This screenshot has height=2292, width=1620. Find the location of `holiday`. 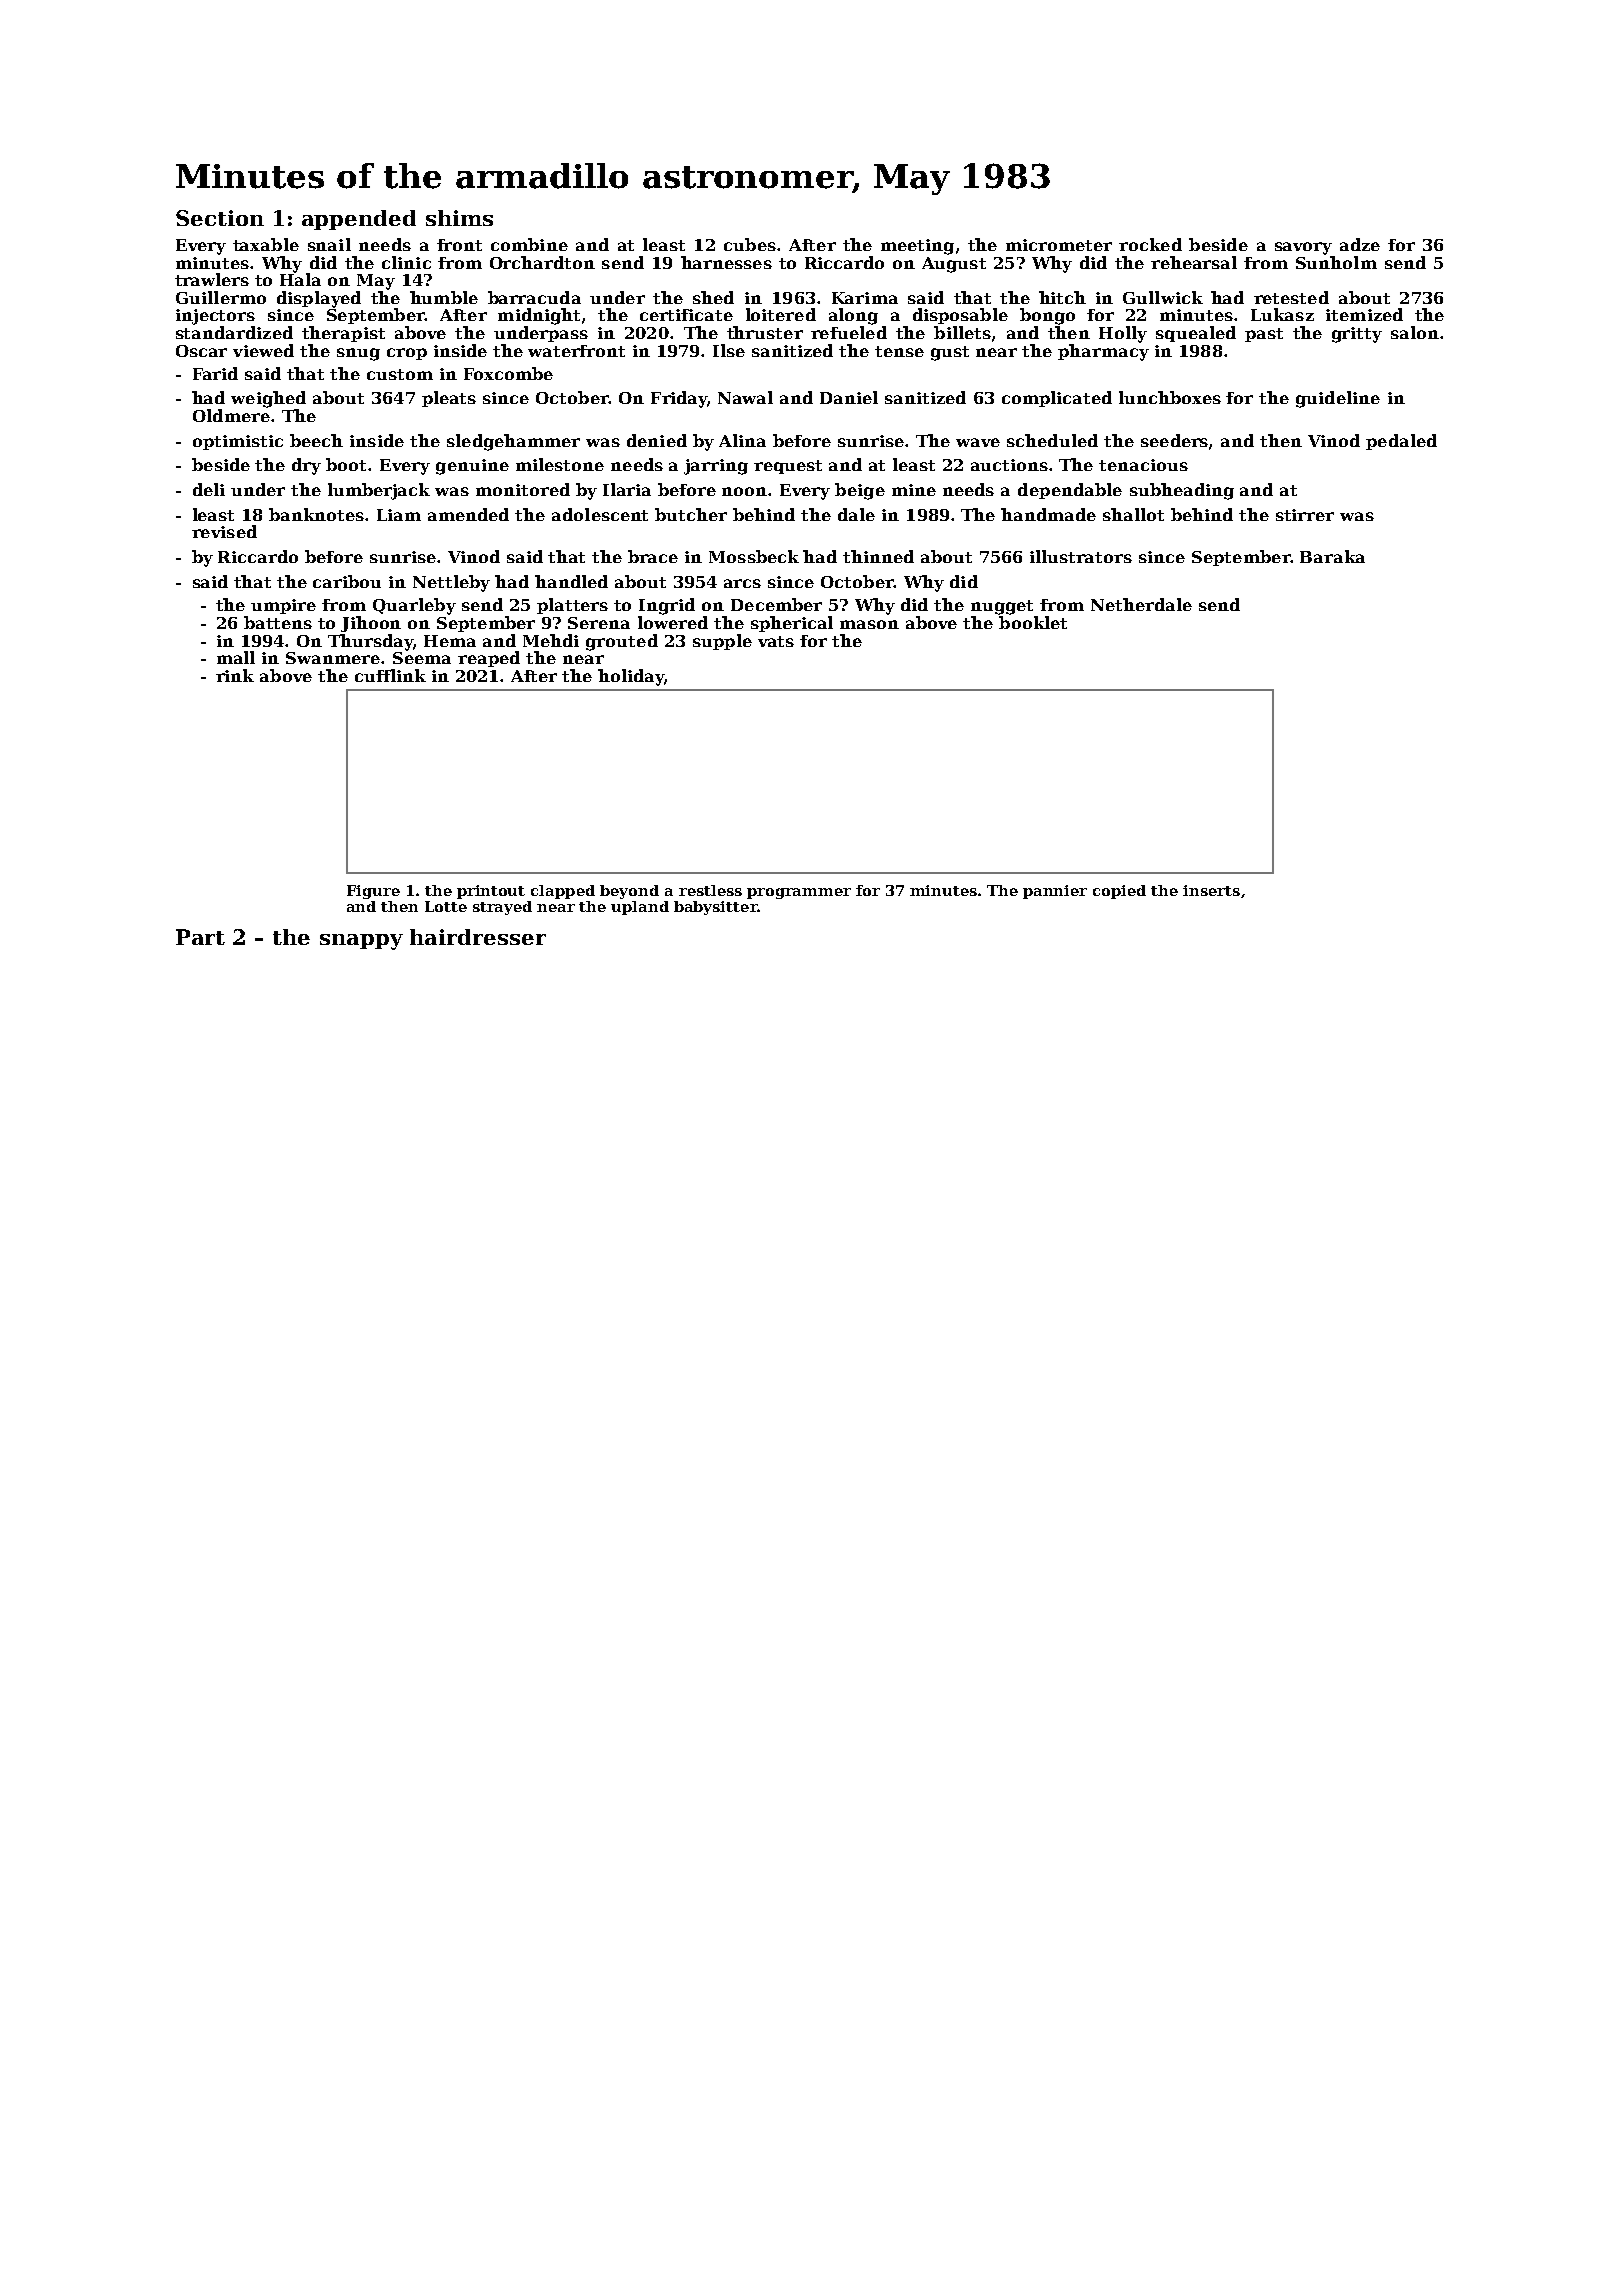

holiday is located at coordinates (631, 677).
